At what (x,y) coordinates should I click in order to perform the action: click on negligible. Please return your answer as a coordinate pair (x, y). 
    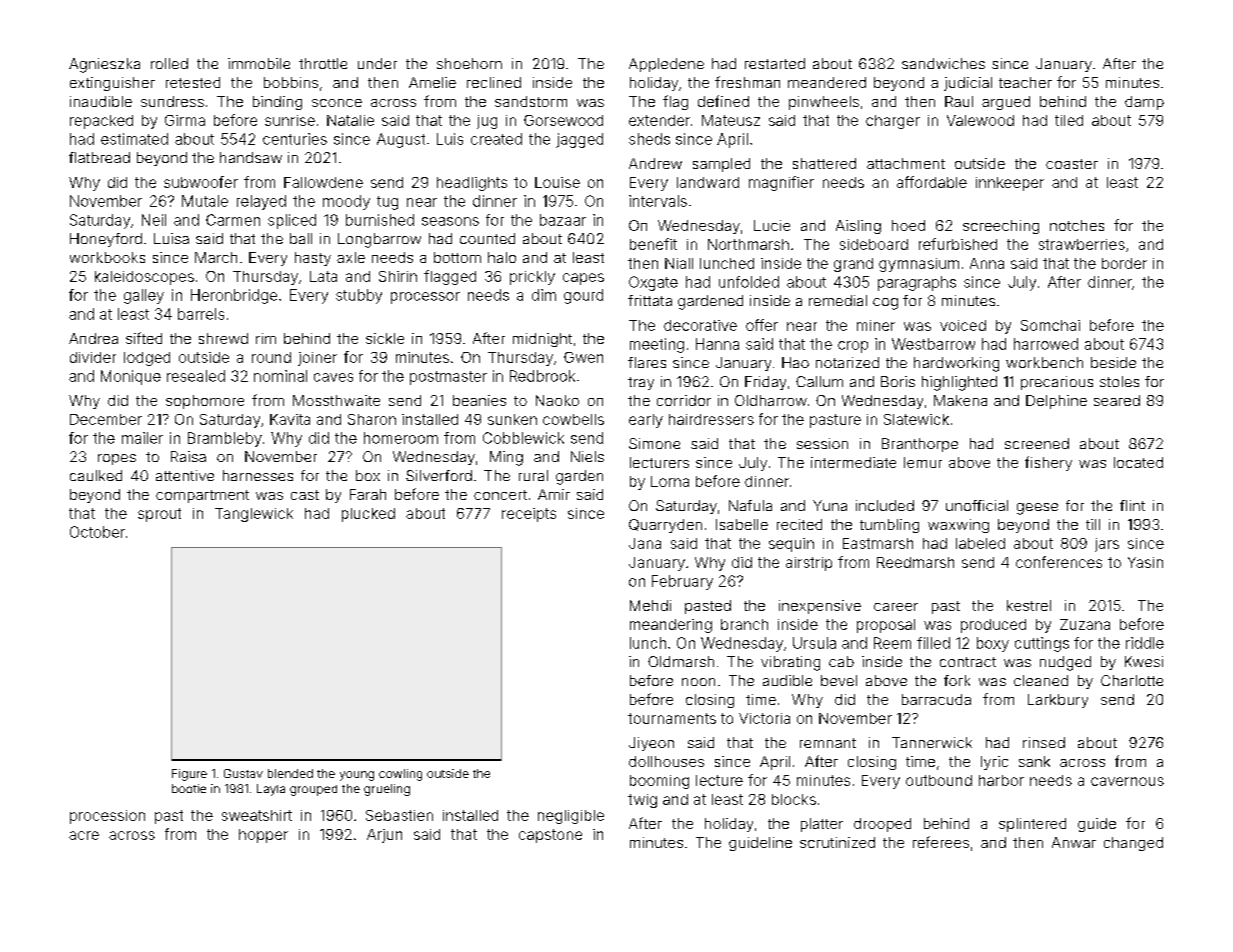
    Looking at the image, I should click on (571, 817).
